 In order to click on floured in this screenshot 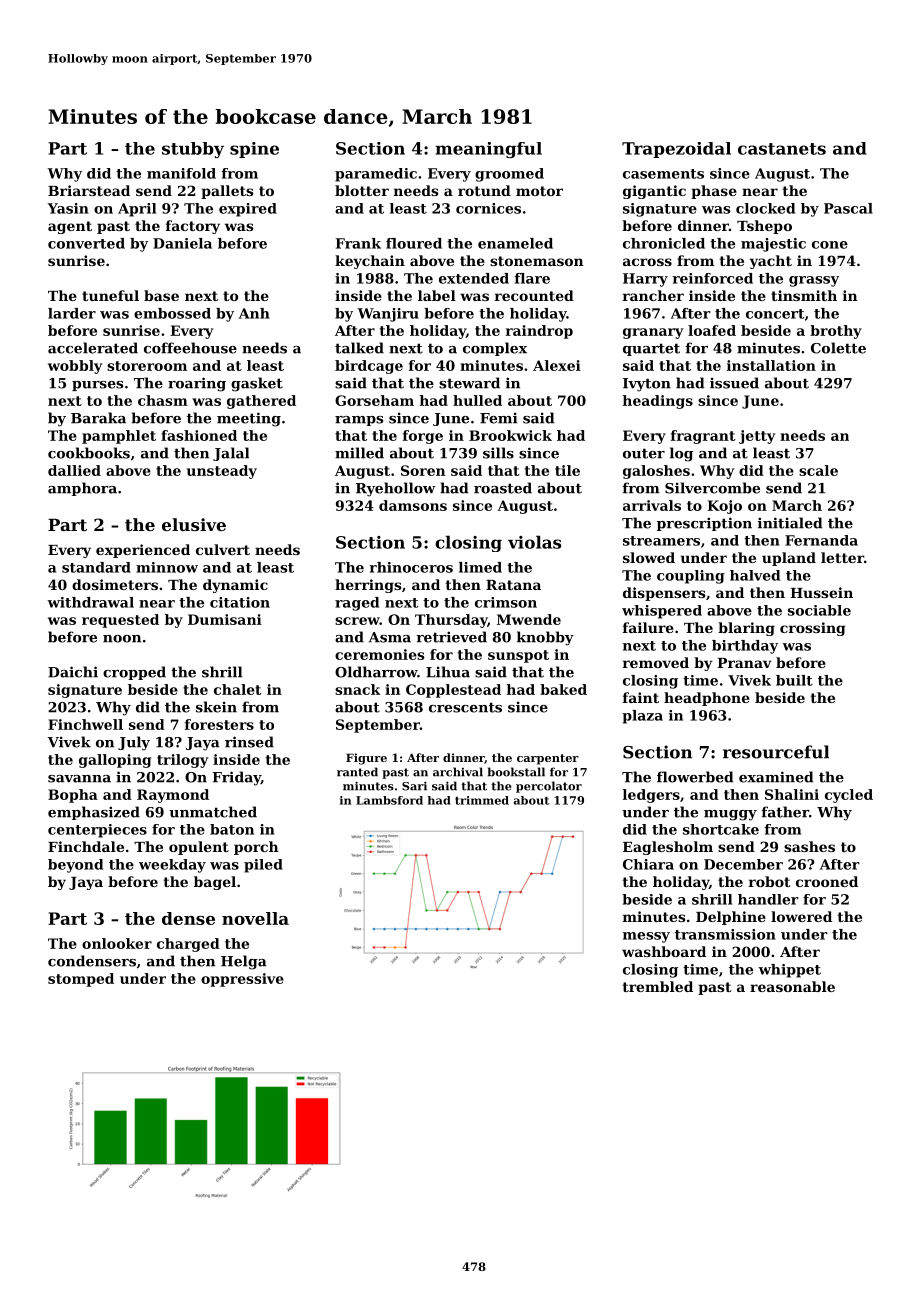, I will do `click(414, 243)`.
